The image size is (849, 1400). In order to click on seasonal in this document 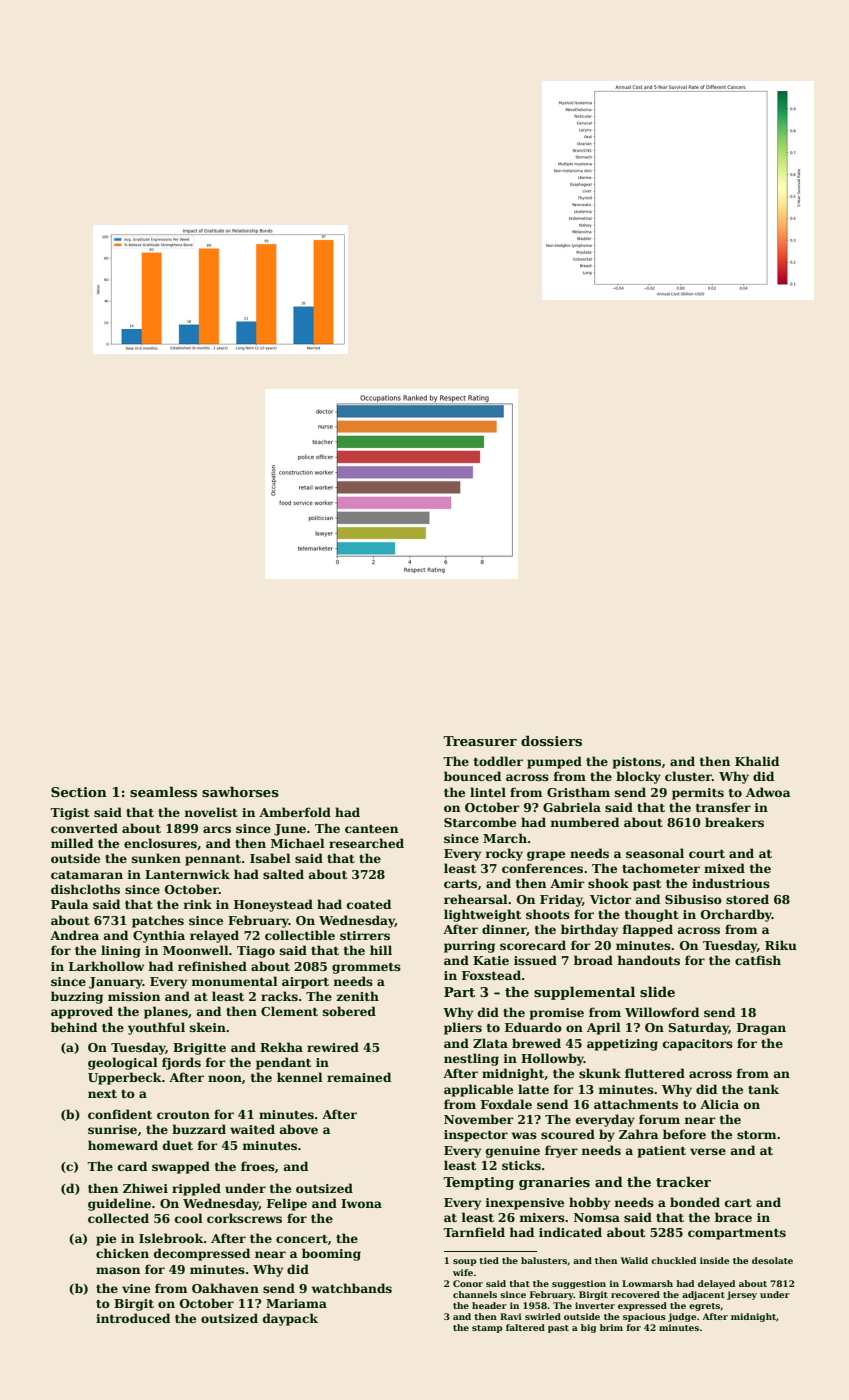, I will do `click(655, 853)`.
